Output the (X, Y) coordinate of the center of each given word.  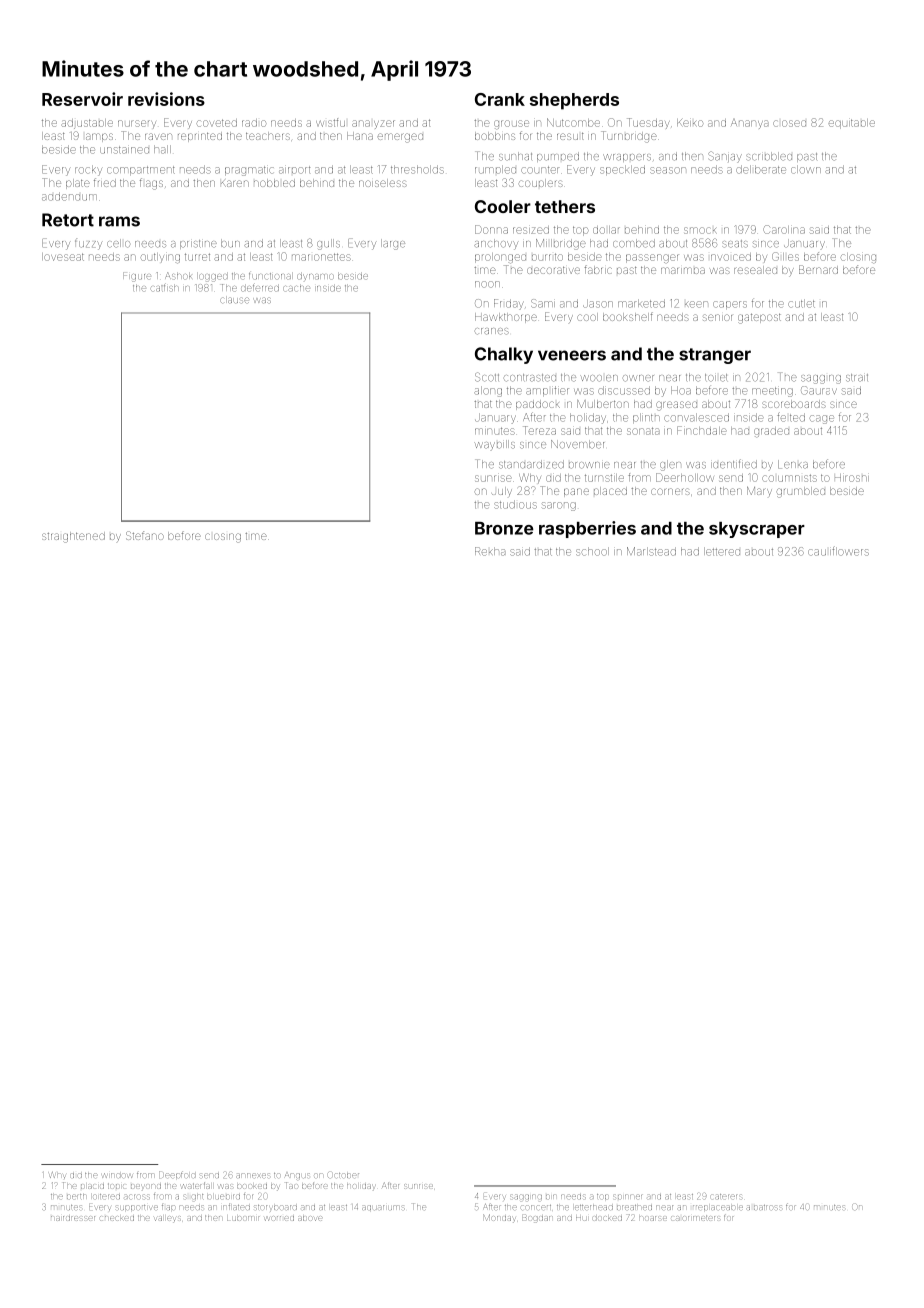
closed (789, 123)
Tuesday (648, 123)
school (592, 551)
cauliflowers (838, 551)
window (117, 1175)
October (343, 1175)
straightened (73, 537)
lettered (722, 551)
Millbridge (561, 244)
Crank (500, 99)
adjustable (87, 124)
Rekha (490, 551)
